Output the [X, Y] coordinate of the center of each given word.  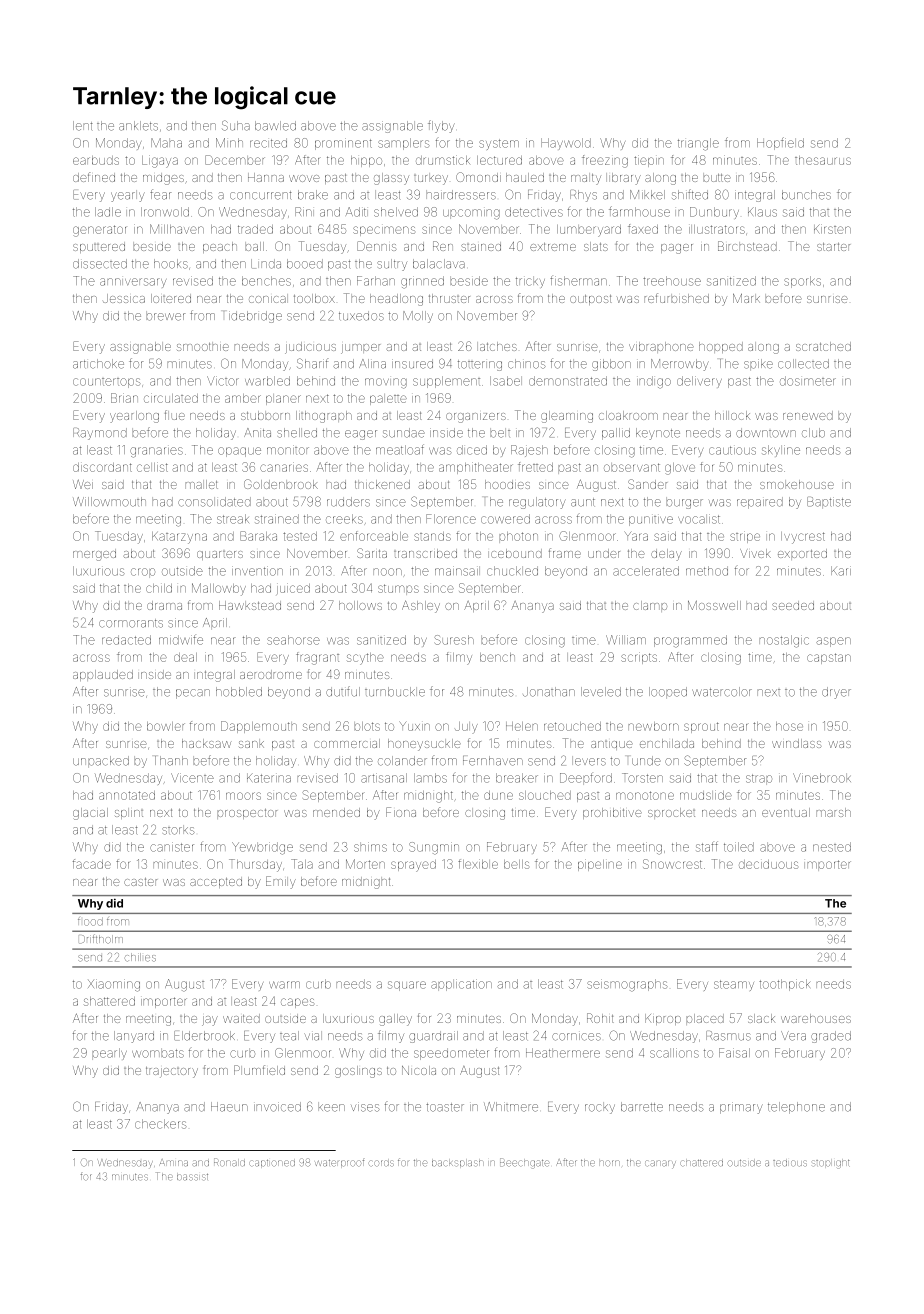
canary [660, 1164]
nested [832, 847]
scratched [823, 346]
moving [386, 383]
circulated [171, 398]
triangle [698, 144]
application [461, 985]
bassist [192, 1177]
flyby [441, 126]
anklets [138, 126]
